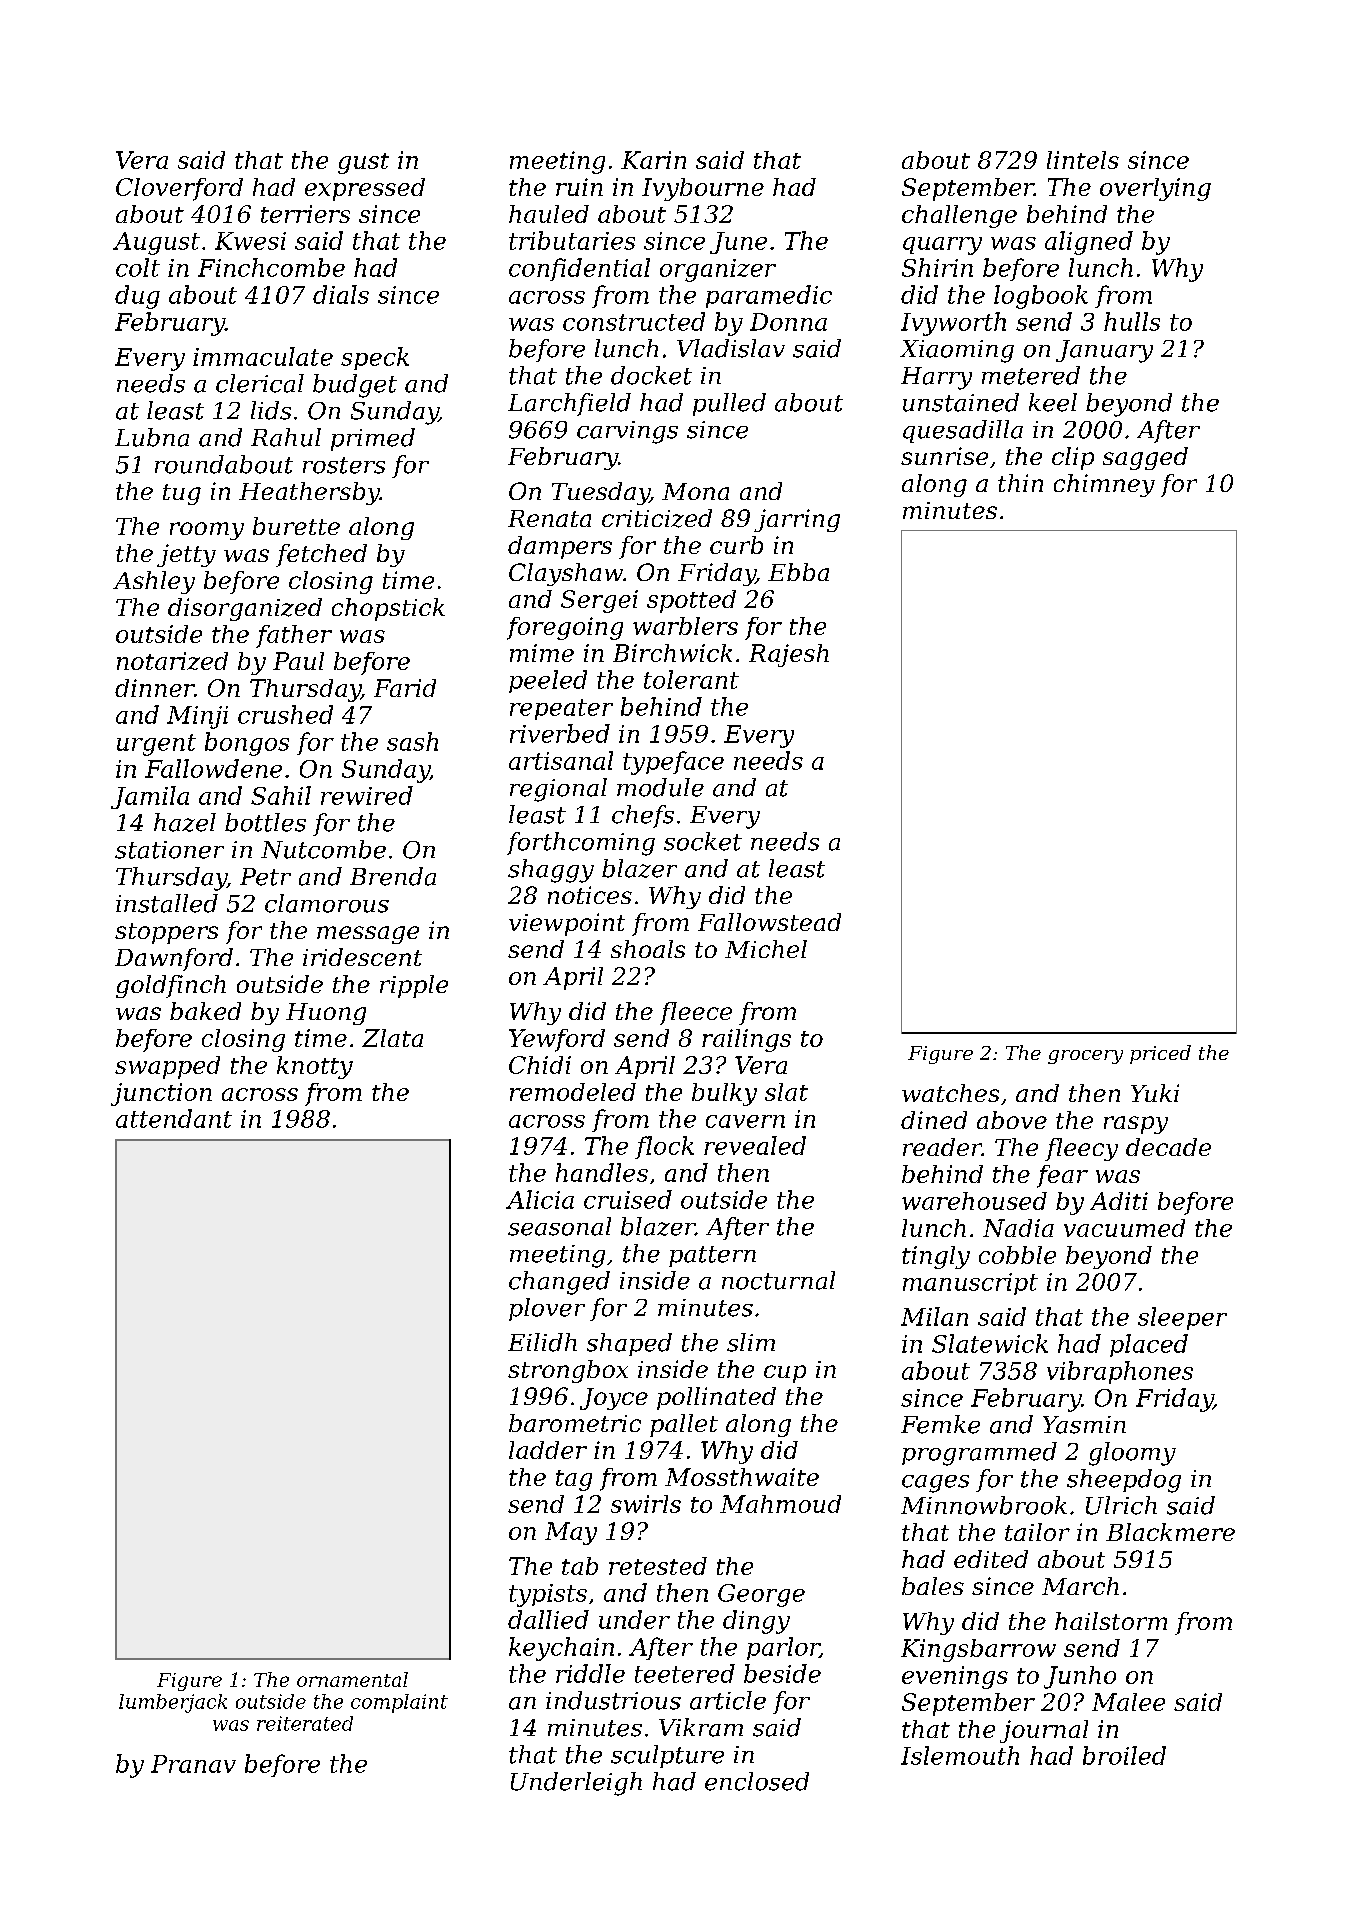 The width and height of the screenshot is (1352, 1911). I want to click on urgent, so click(156, 745).
